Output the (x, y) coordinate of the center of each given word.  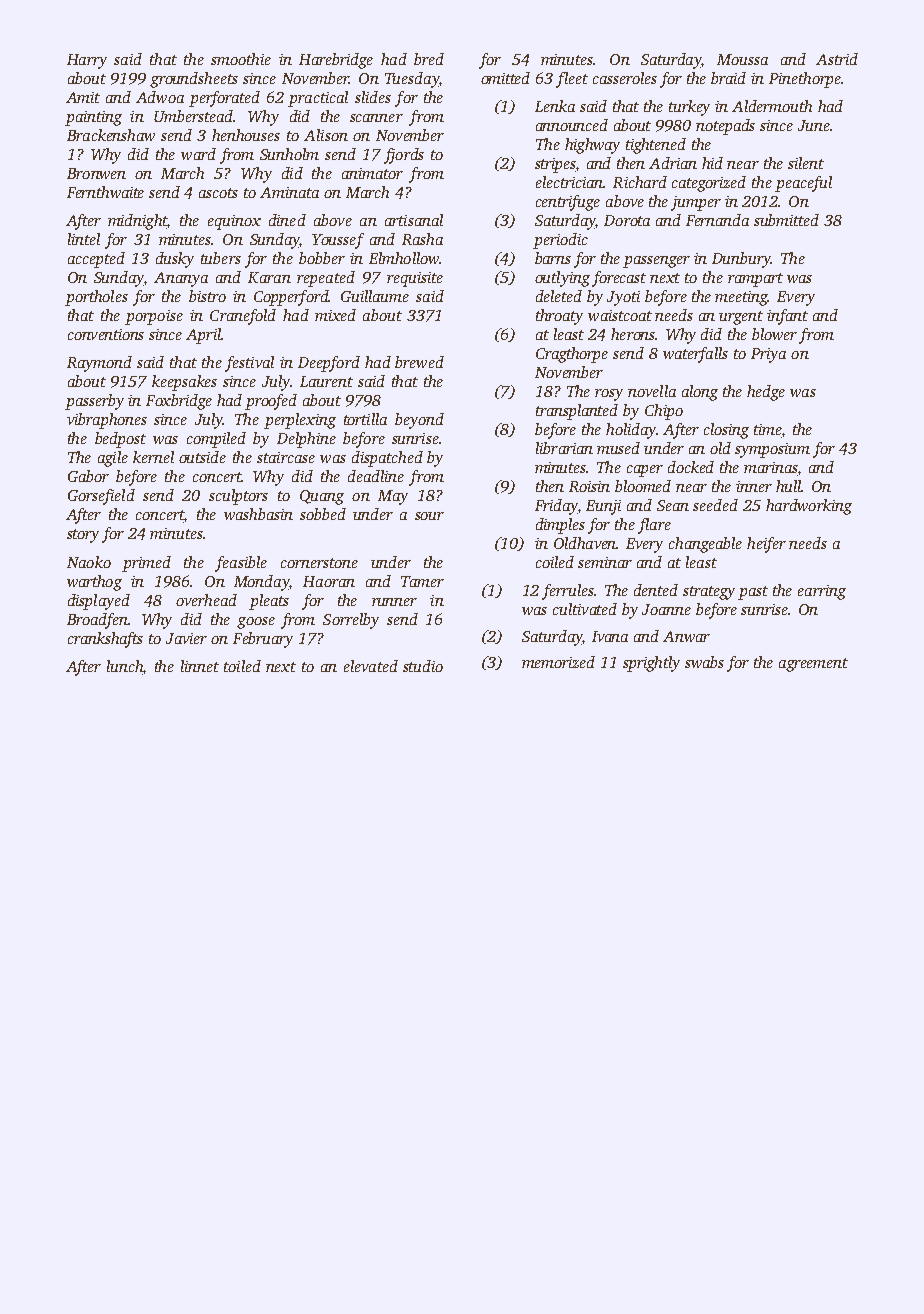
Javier (186, 638)
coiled (555, 562)
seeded (715, 505)
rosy (609, 395)
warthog (94, 583)
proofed (271, 402)
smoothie (241, 59)
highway (592, 146)
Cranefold (243, 317)
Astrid (837, 59)
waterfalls (695, 355)
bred (429, 59)
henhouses (246, 135)
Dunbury (741, 260)
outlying (562, 279)
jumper (696, 203)
